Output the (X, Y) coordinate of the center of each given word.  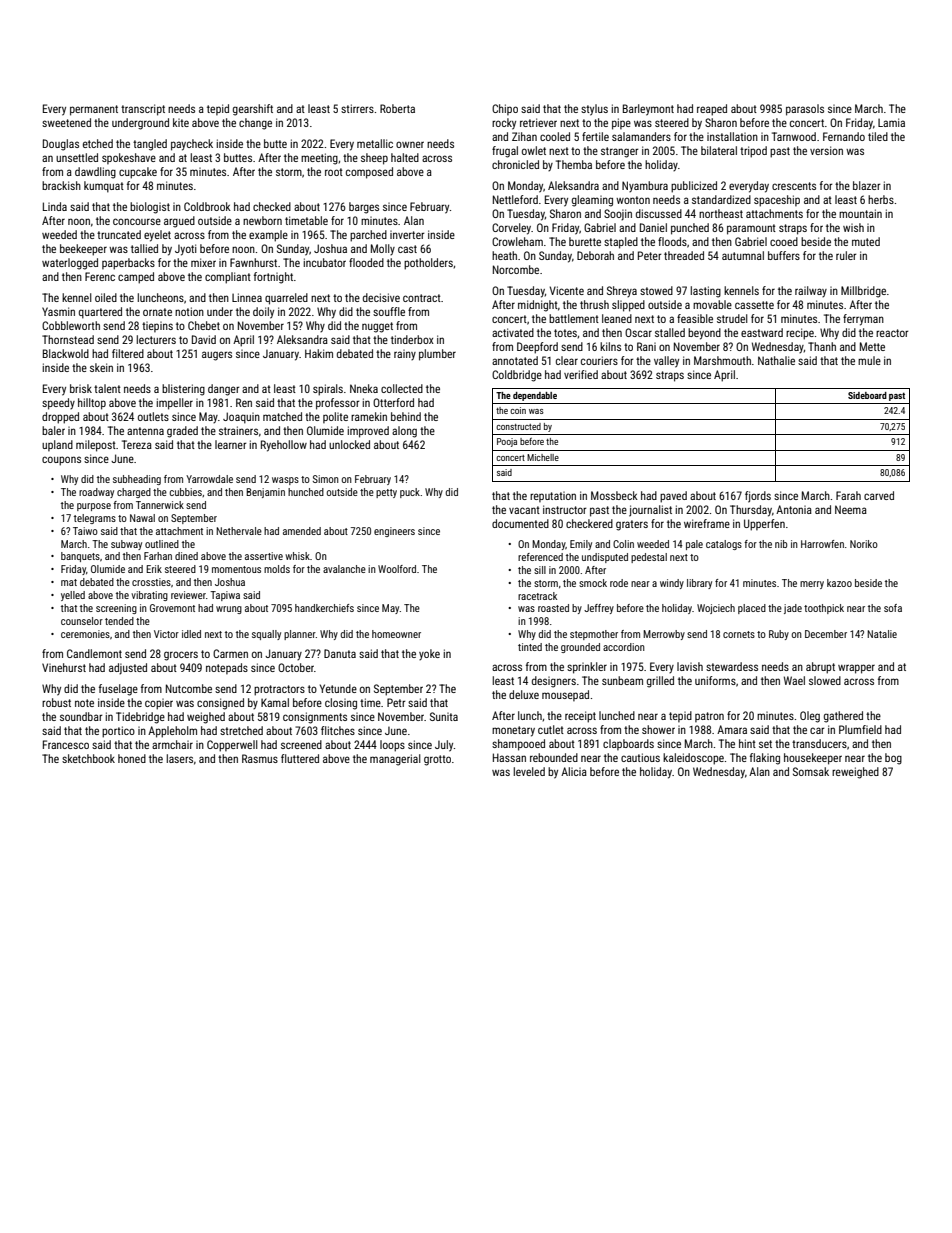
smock (593, 583)
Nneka (364, 388)
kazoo (839, 583)
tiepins (157, 327)
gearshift (253, 110)
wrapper (856, 669)
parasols (805, 110)
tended (119, 621)
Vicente (567, 290)
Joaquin (241, 418)
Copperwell (232, 746)
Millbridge (863, 292)
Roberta (397, 108)
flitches (338, 730)
